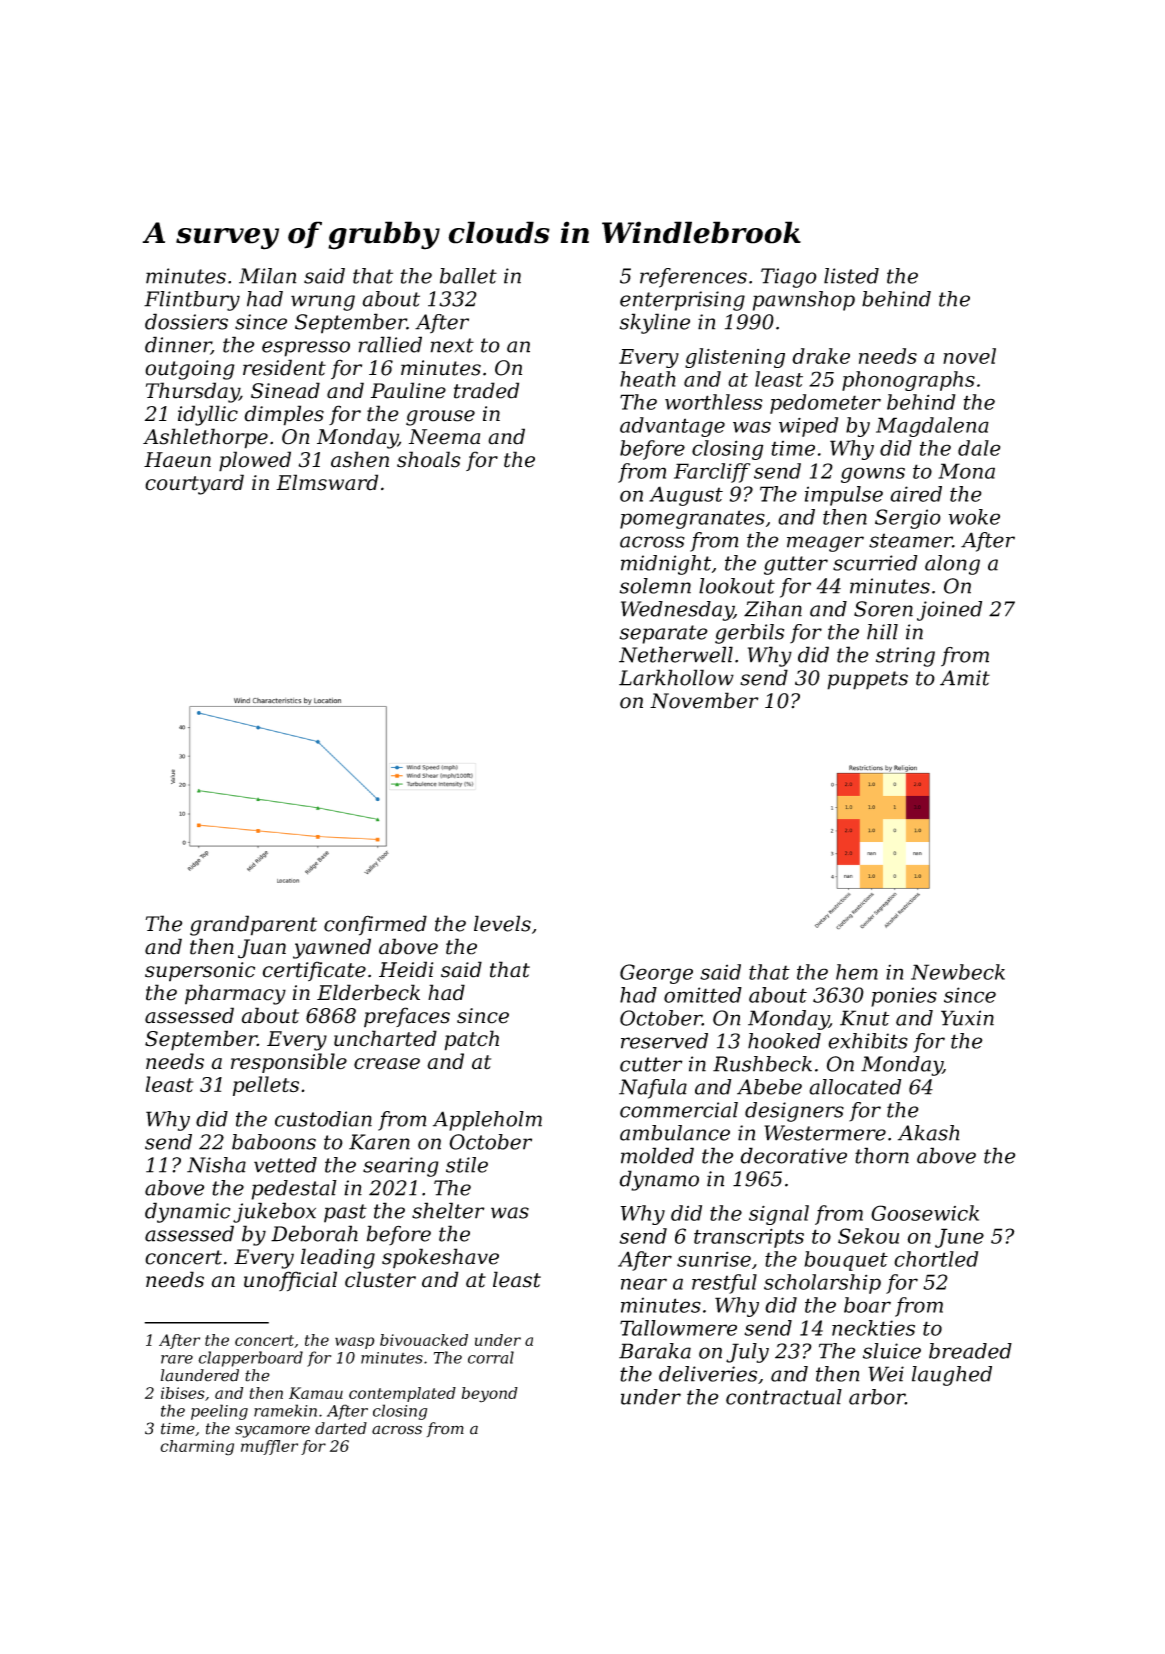  What do you see at coordinates (197, 1448) in the image?
I see `charming` at bounding box center [197, 1448].
